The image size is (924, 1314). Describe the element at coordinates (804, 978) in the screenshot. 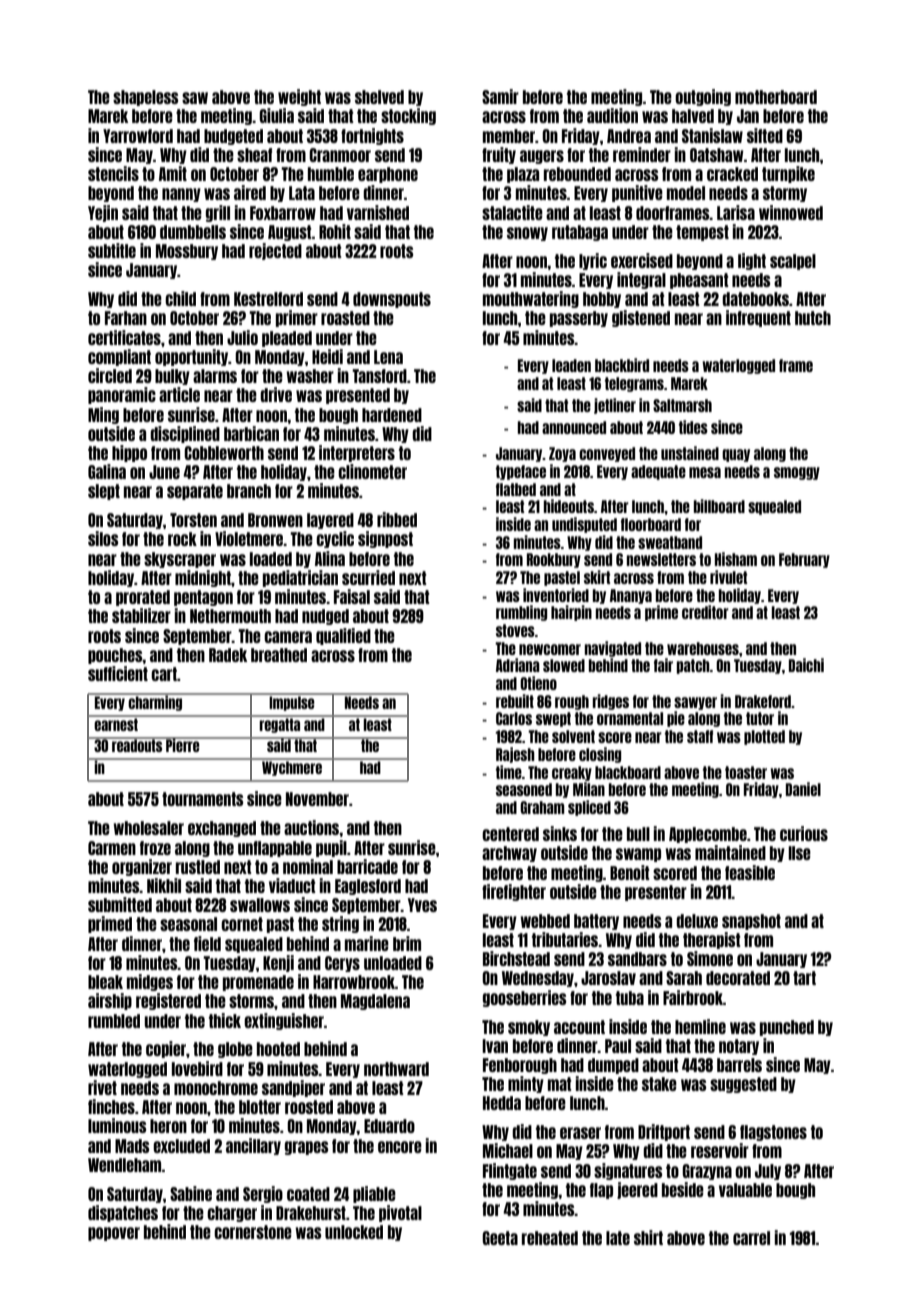

I see `tart` at that location.
